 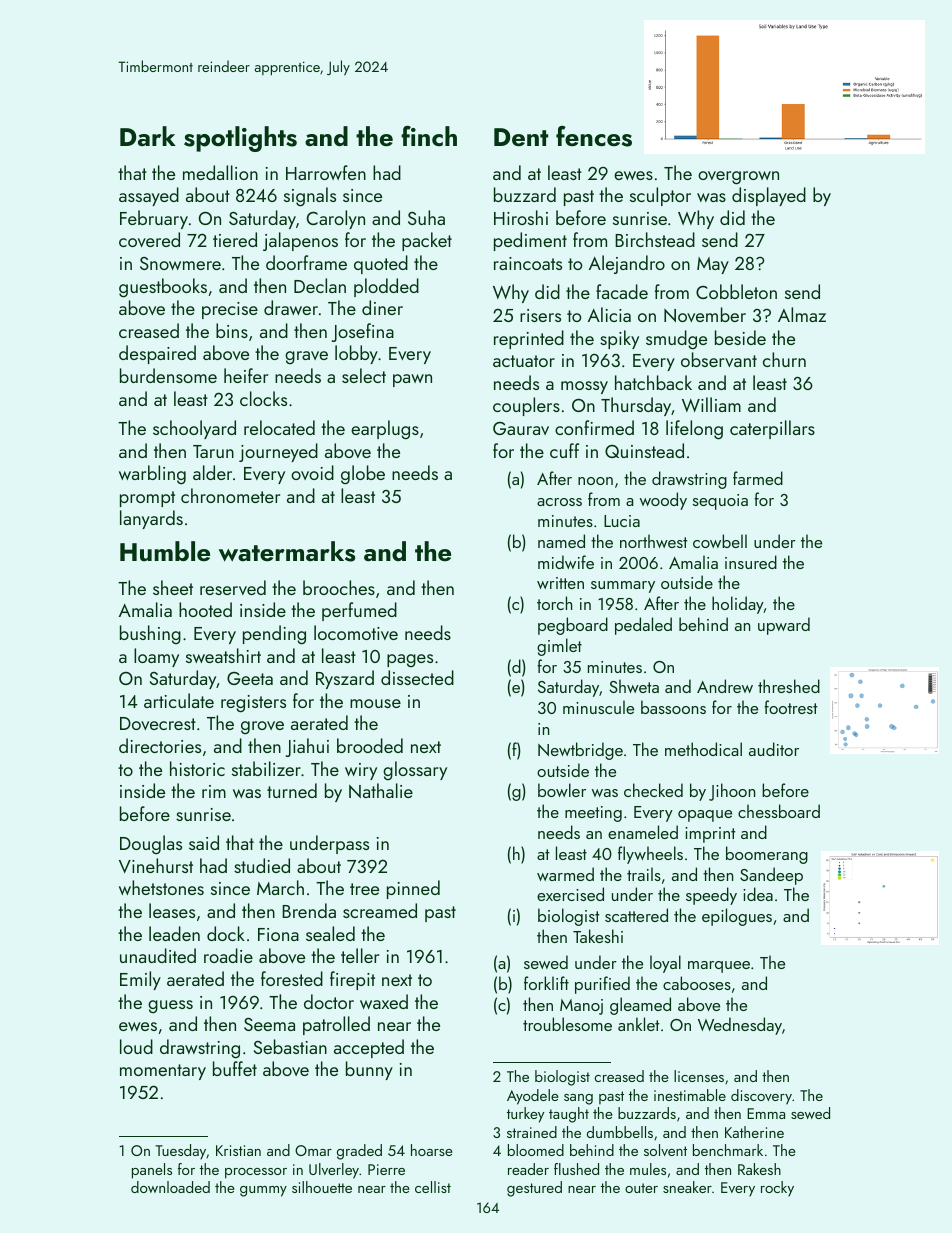 What do you see at coordinates (433, 1187) in the document?
I see `cellist` at bounding box center [433, 1187].
